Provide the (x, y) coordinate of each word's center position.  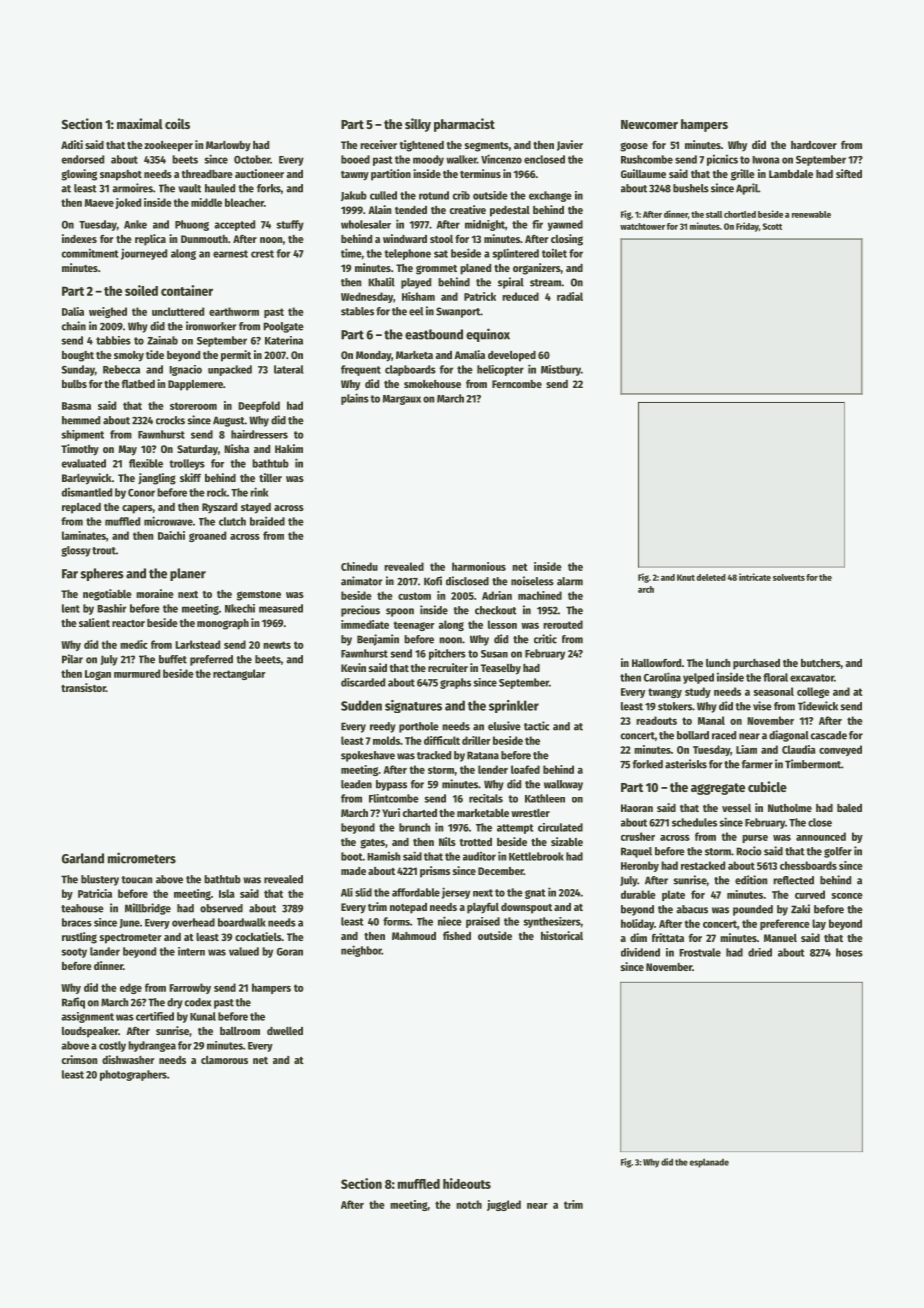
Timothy (80, 450)
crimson (80, 1059)
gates (372, 844)
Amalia (469, 354)
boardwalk (242, 922)
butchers (821, 663)
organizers (537, 269)
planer (188, 574)
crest (262, 254)
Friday (747, 227)
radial (570, 296)
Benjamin (378, 640)
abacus (692, 909)
